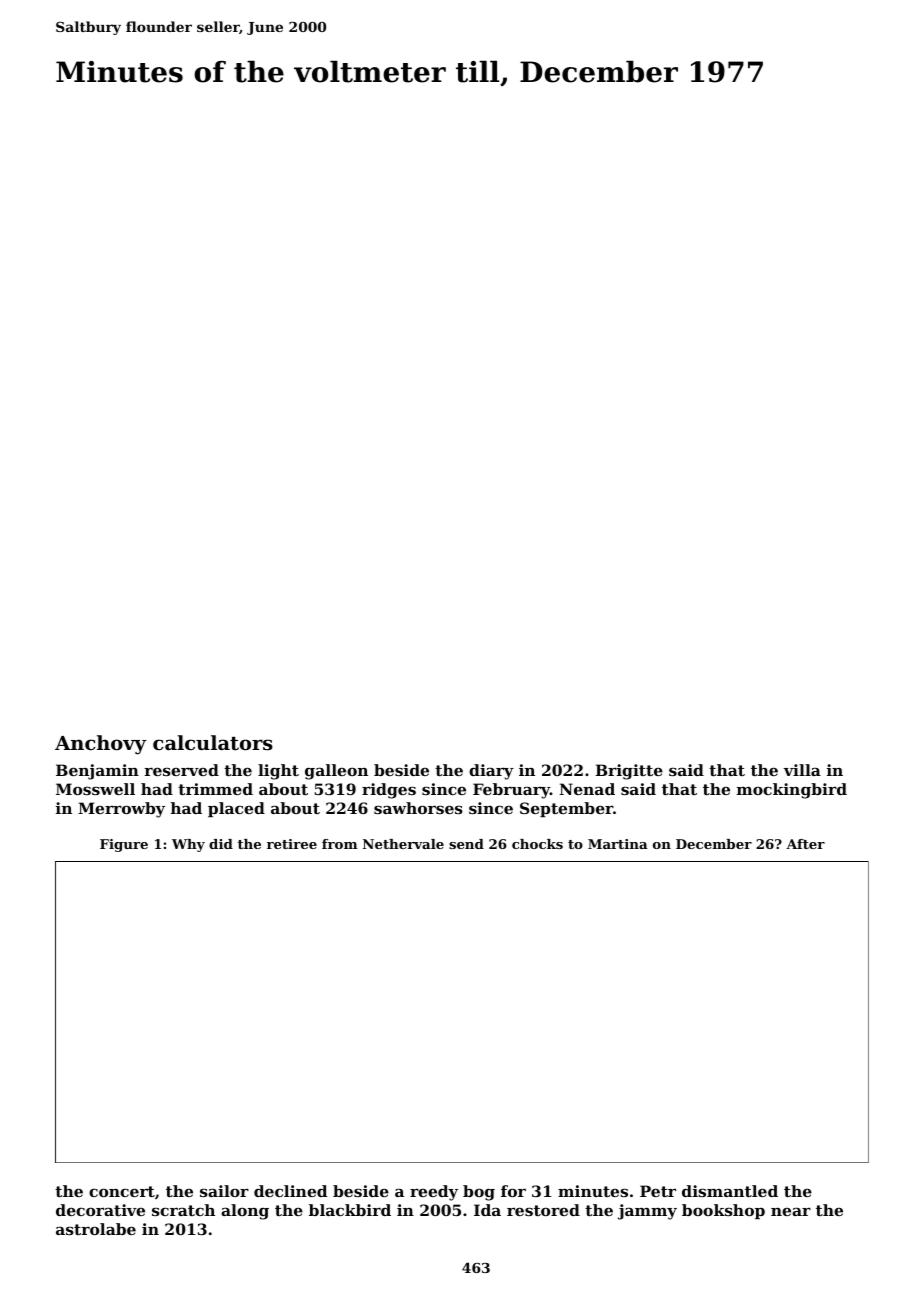 The height and width of the screenshot is (1308, 924). I want to click on blackbird, so click(350, 1210).
